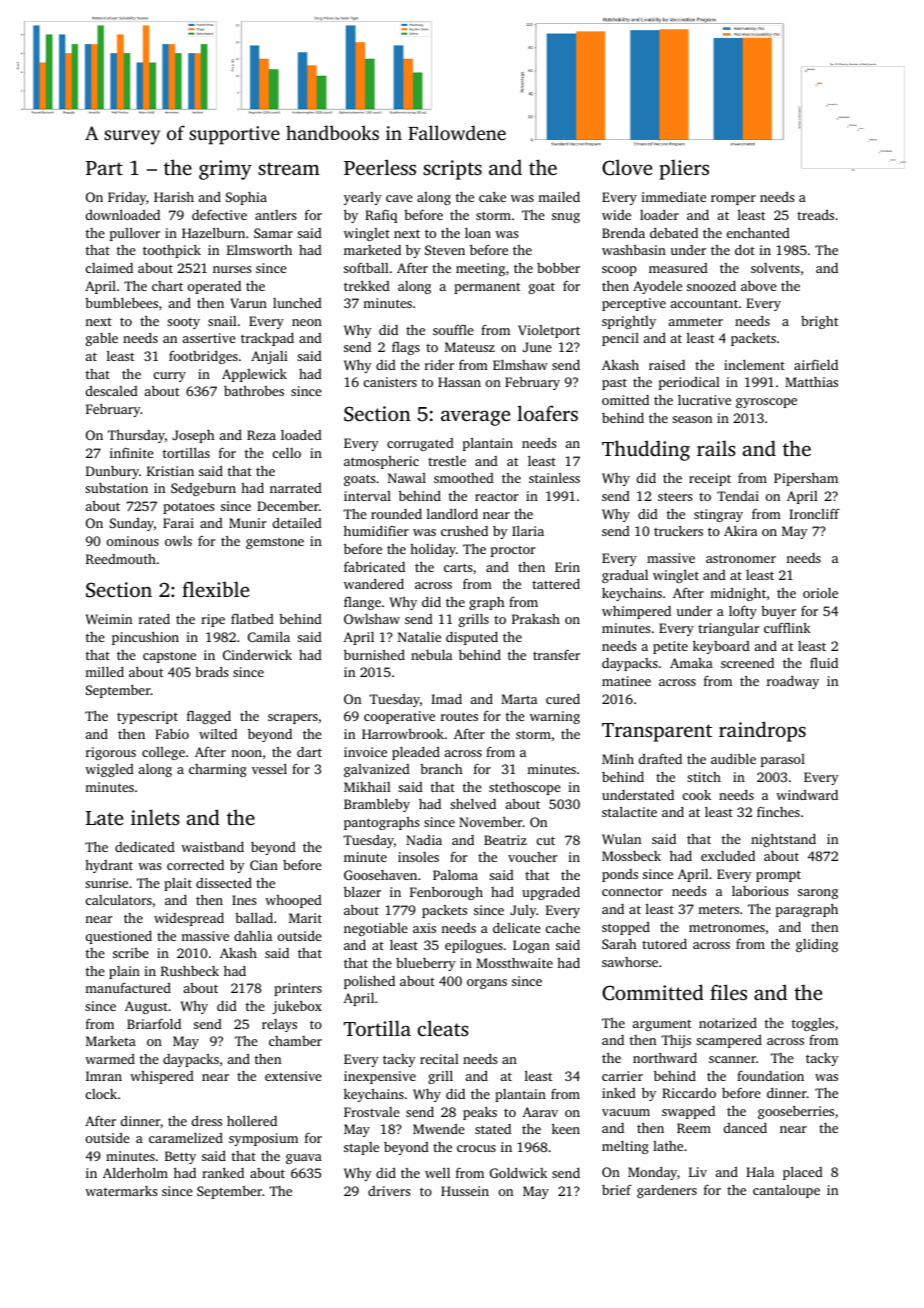  What do you see at coordinates (566, 218) in the screenshot?
I see `snug` at bounding box center [566, 218].
